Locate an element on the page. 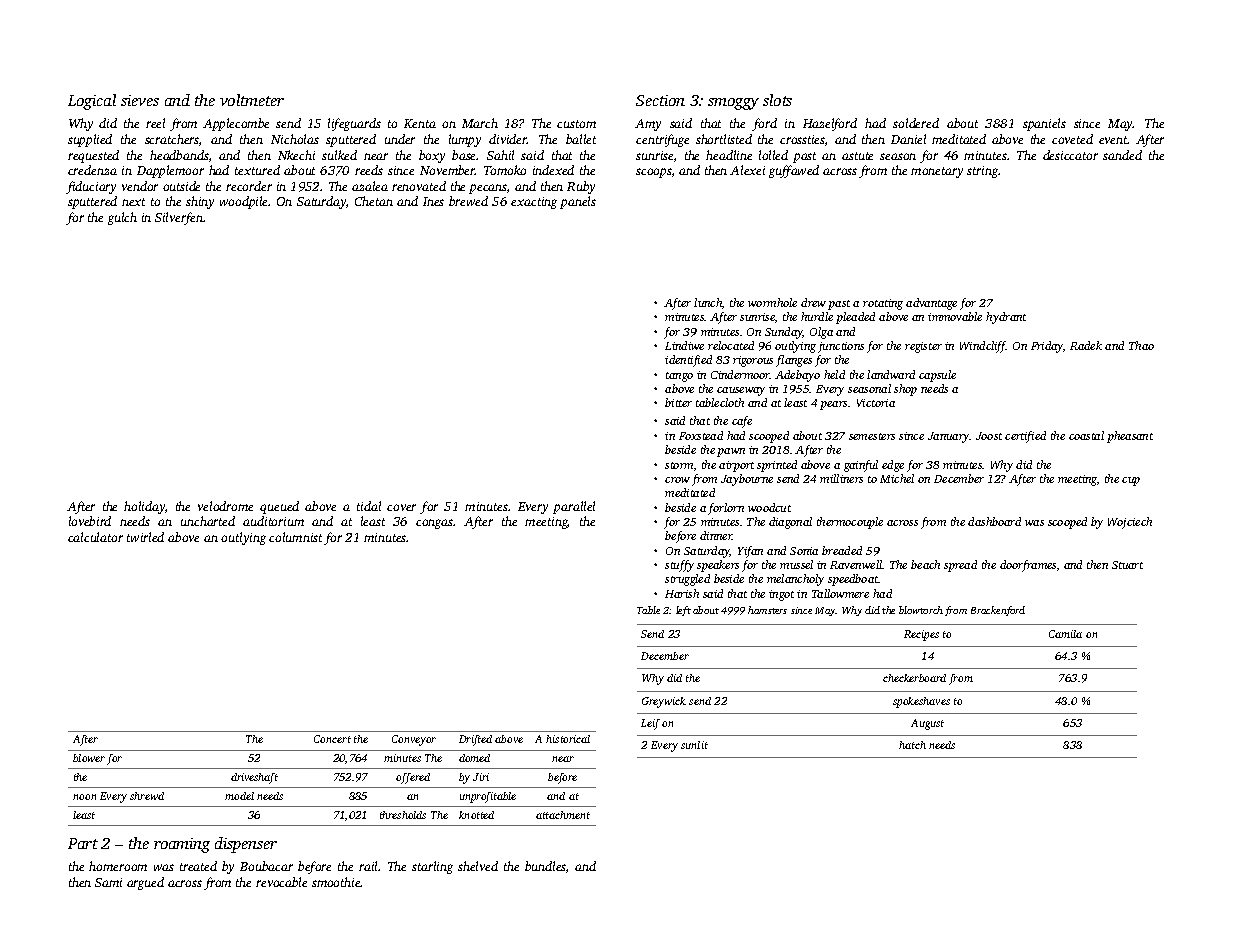  slots is located at coordinates (777, 100).
